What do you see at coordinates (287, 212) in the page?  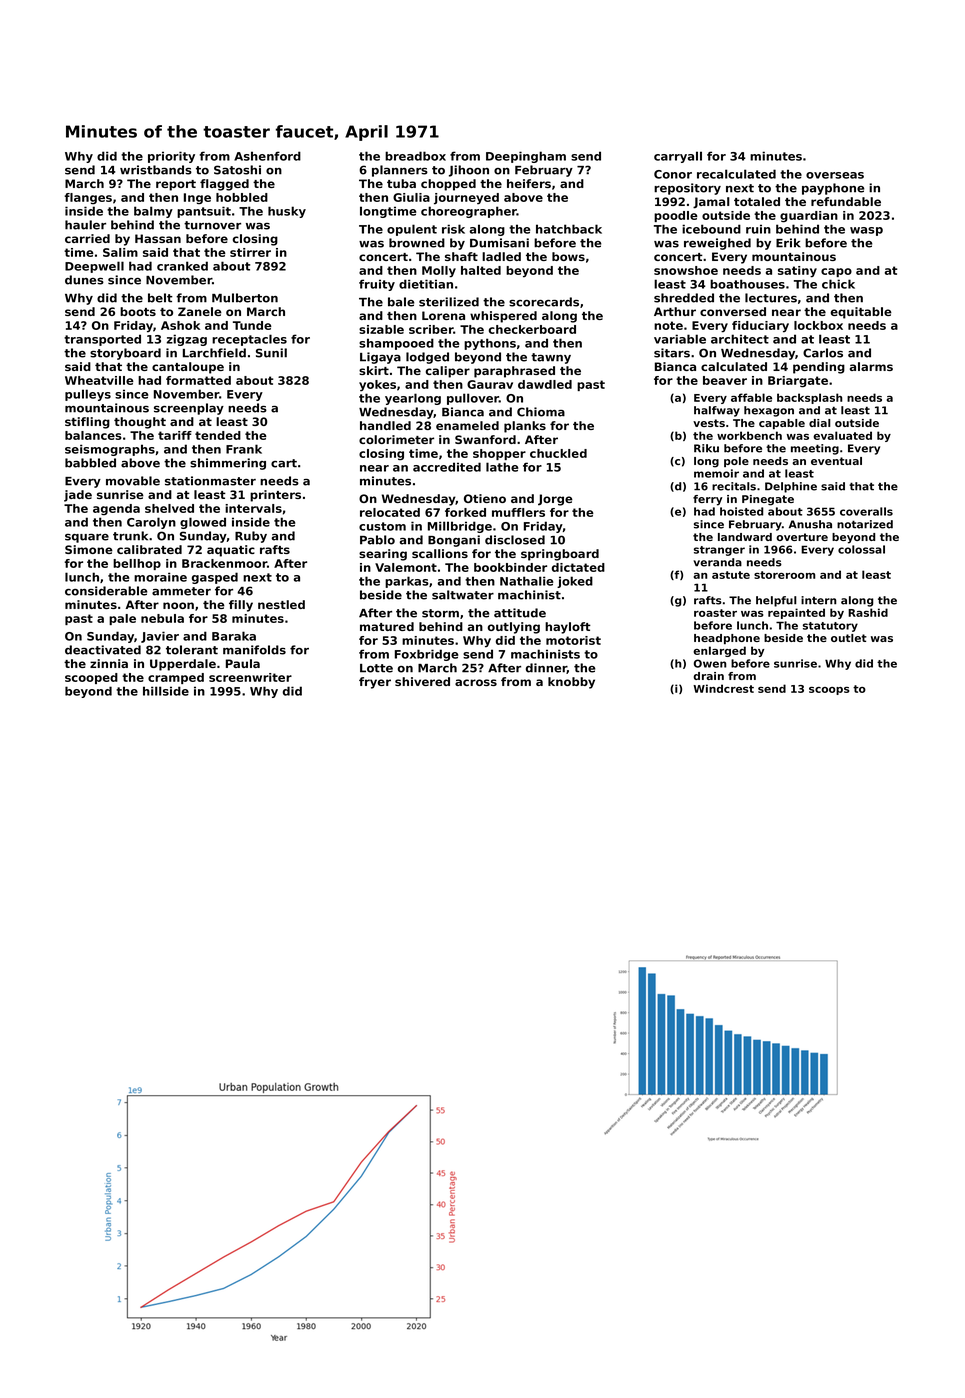 I see `husky` at bounding box center [287, 212].
